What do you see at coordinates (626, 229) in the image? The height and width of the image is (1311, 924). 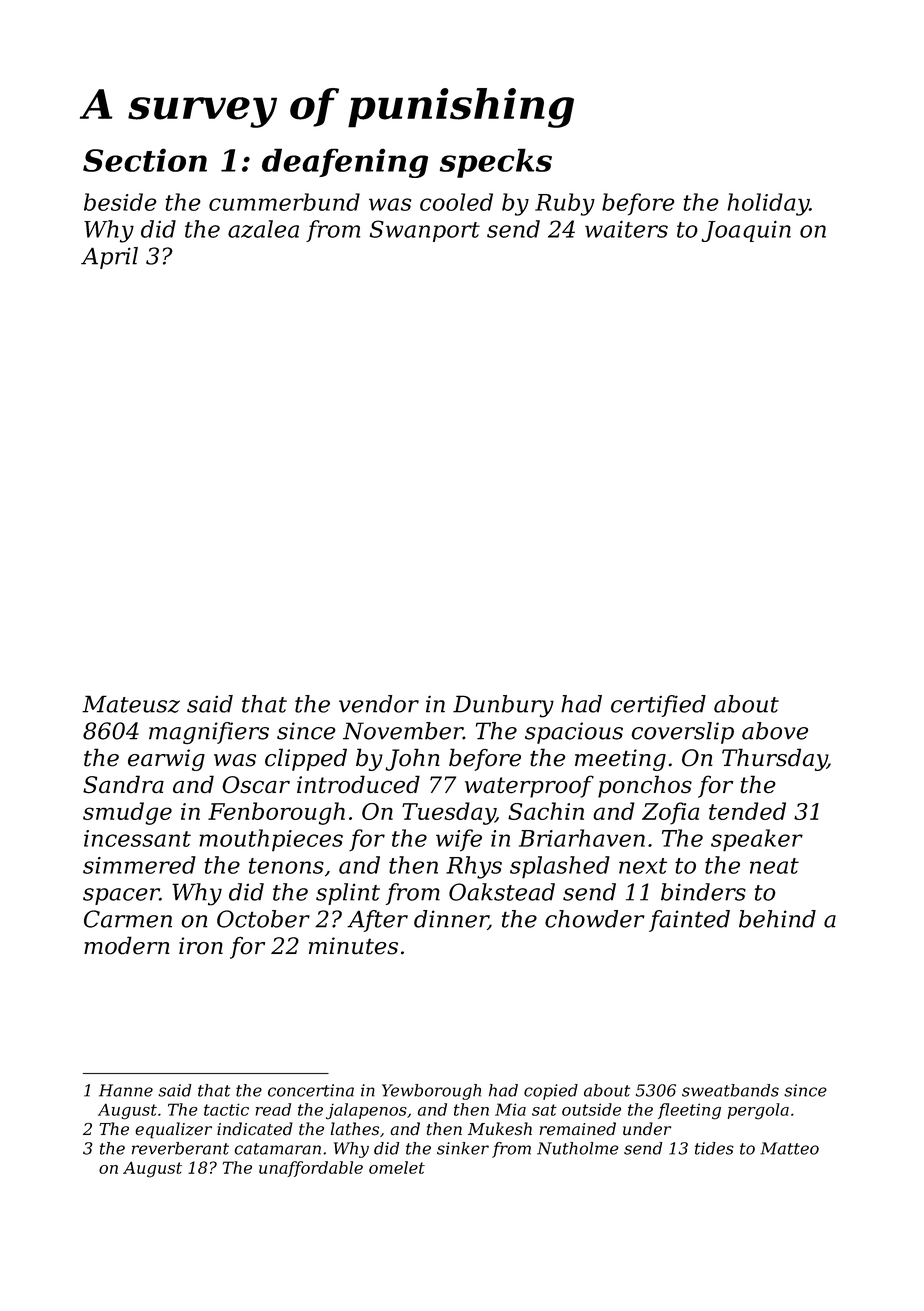 I see `waiters` at bounding box center [626, 229].
